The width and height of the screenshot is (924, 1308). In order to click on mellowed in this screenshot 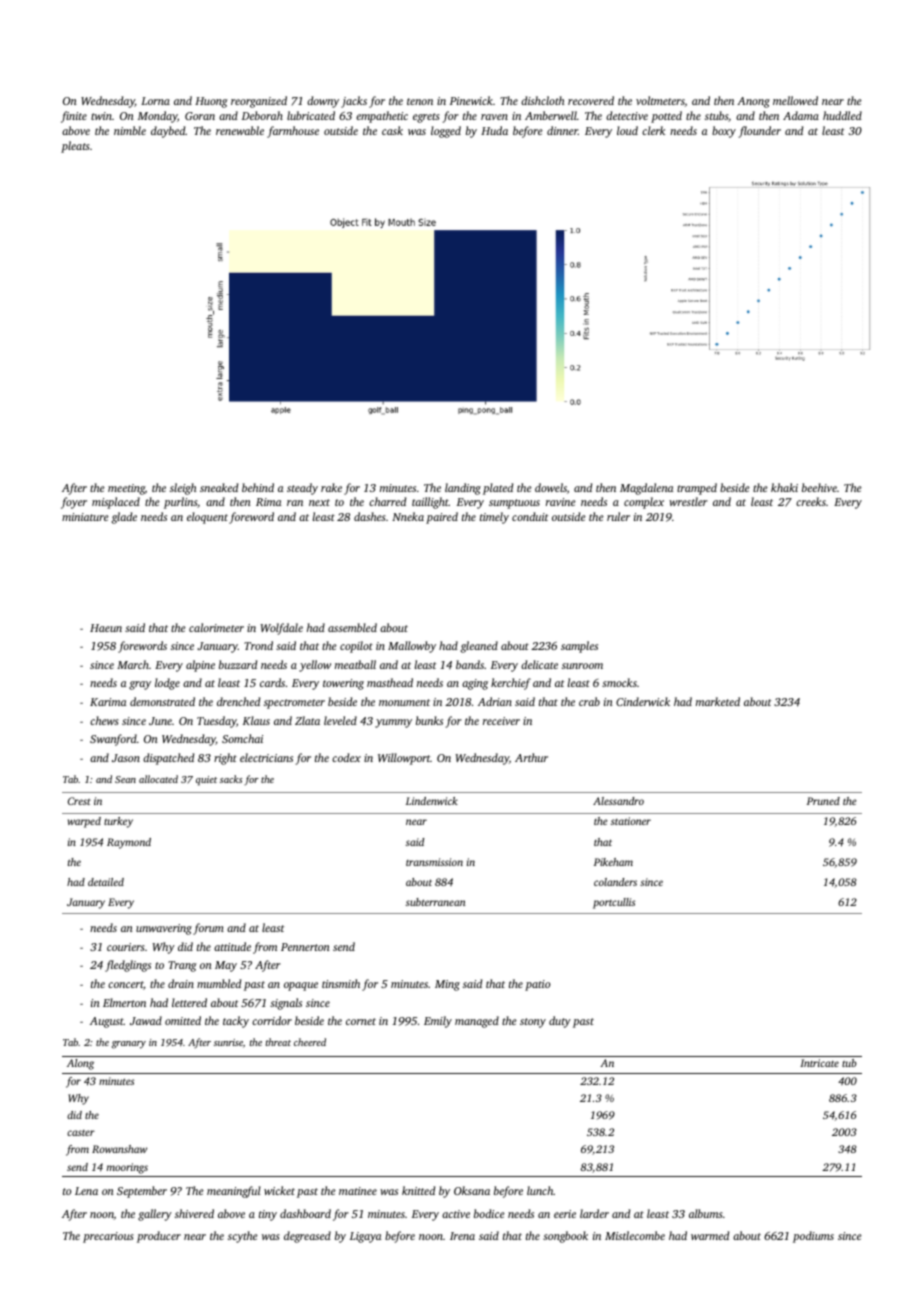, I will do `click(795, 100)`.
